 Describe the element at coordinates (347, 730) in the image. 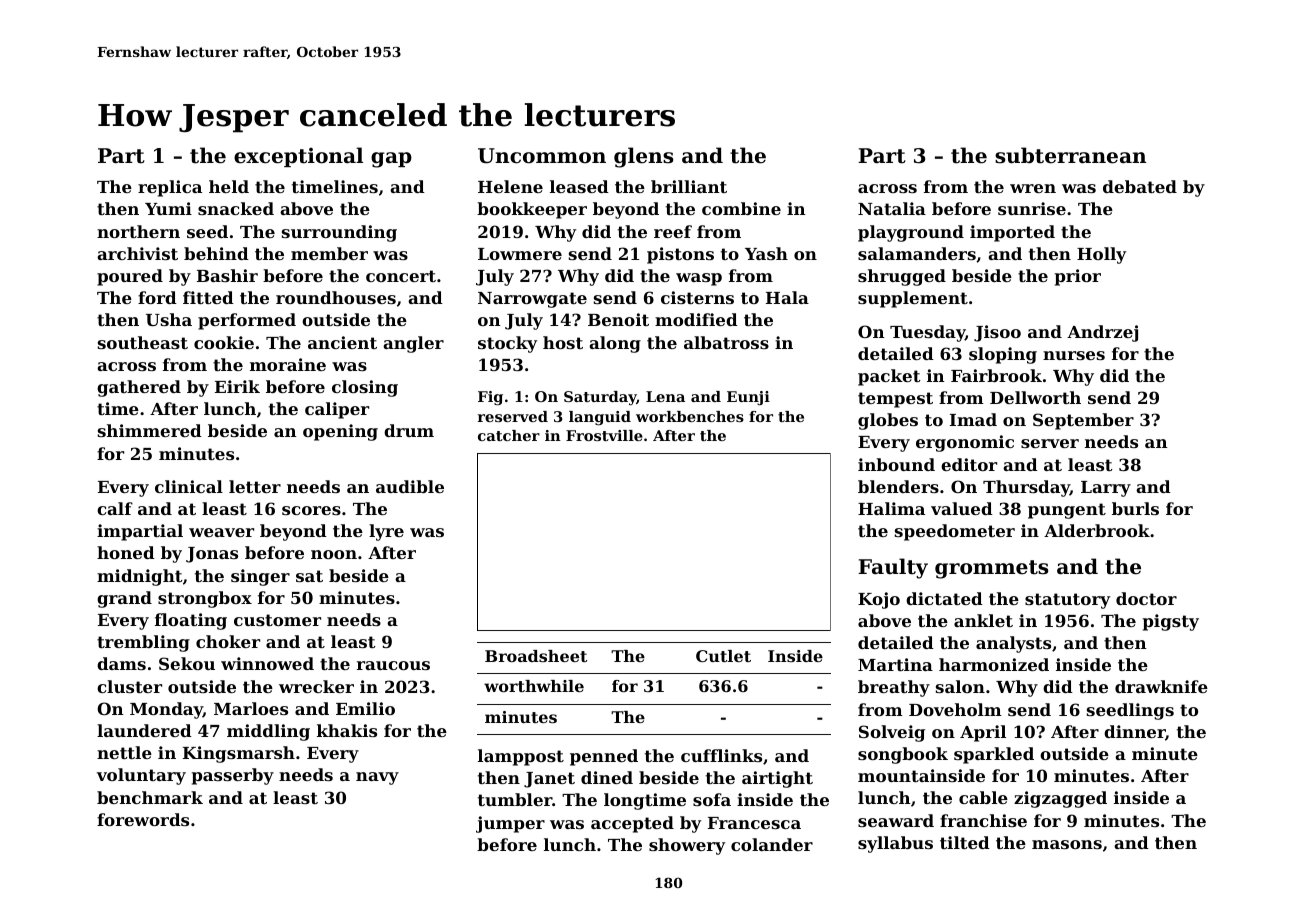

I see `khakis` at that location.
